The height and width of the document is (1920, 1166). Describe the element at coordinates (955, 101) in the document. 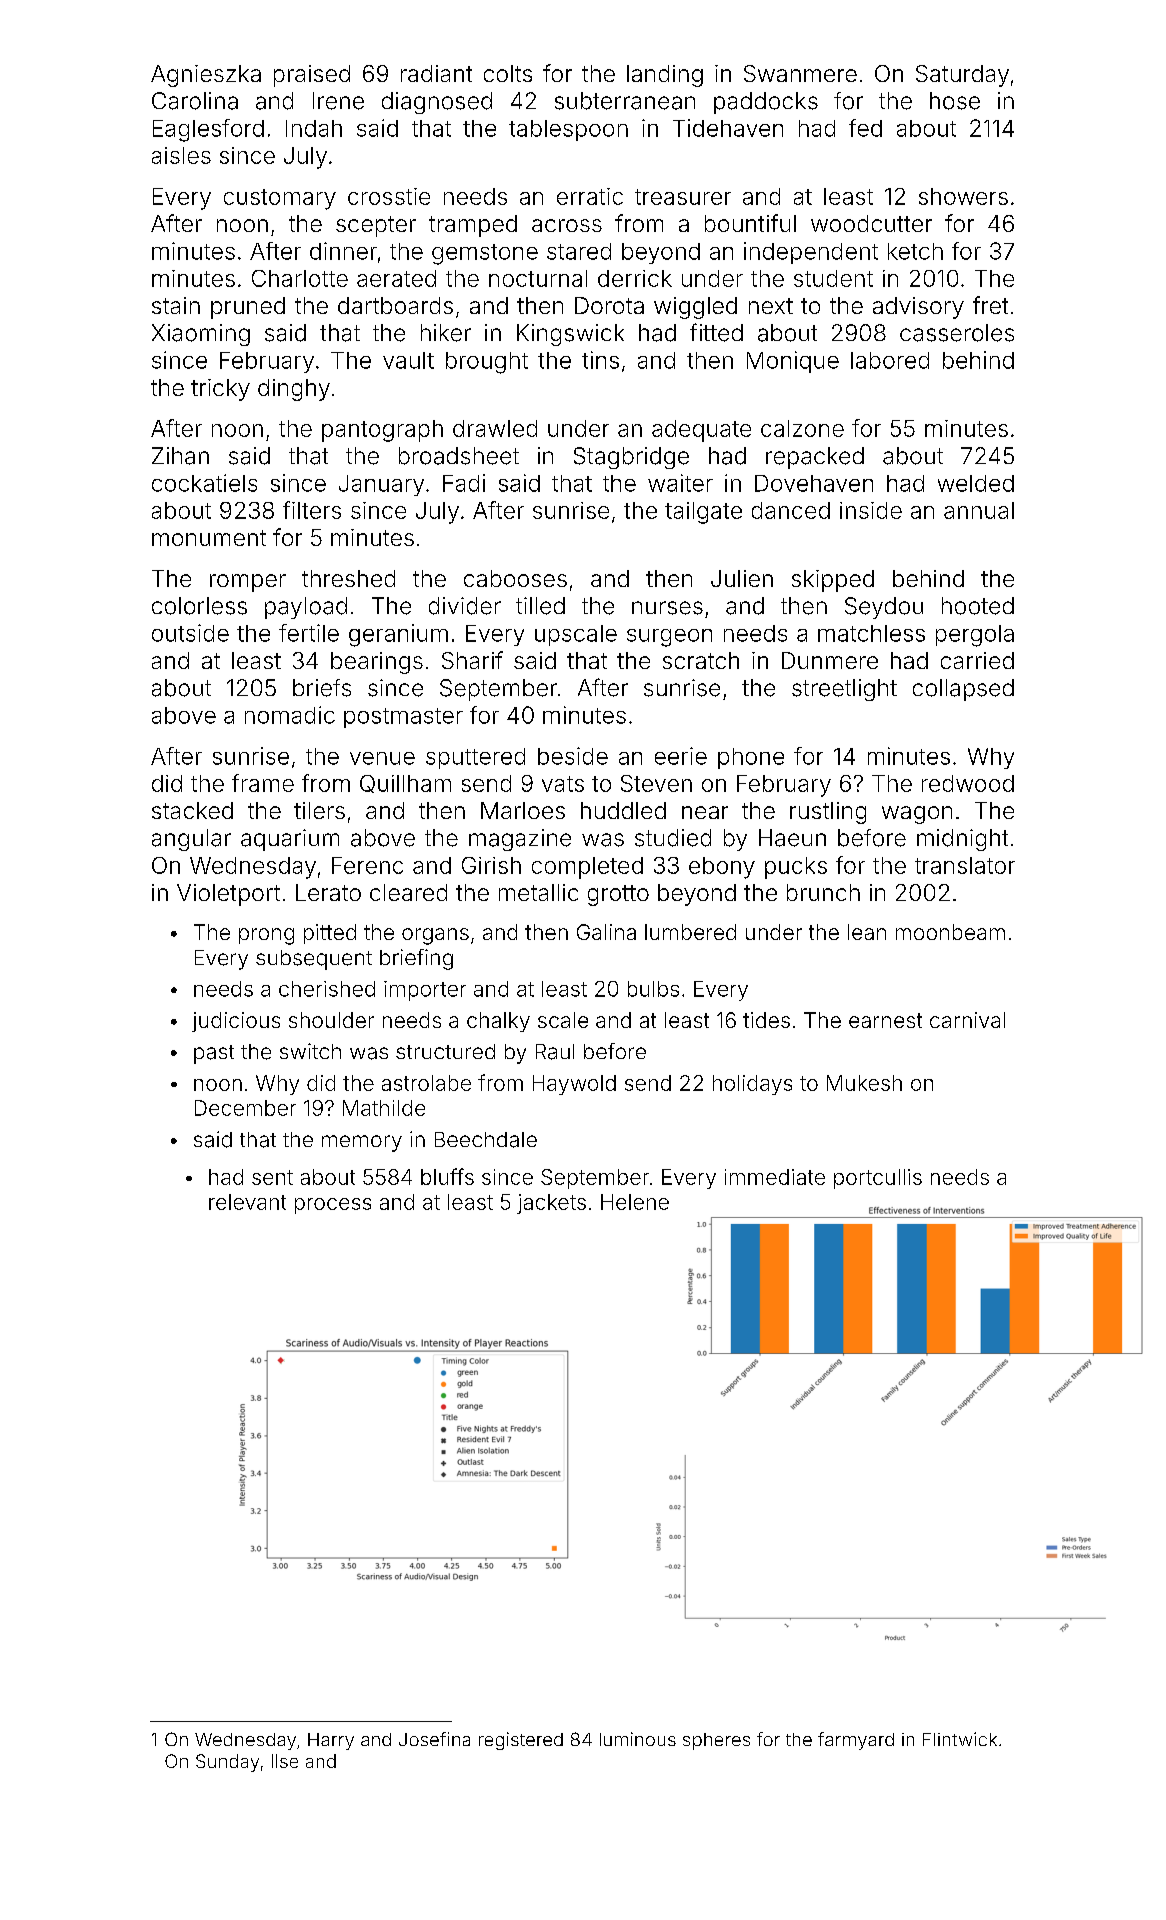

I see `hose` at that location.
